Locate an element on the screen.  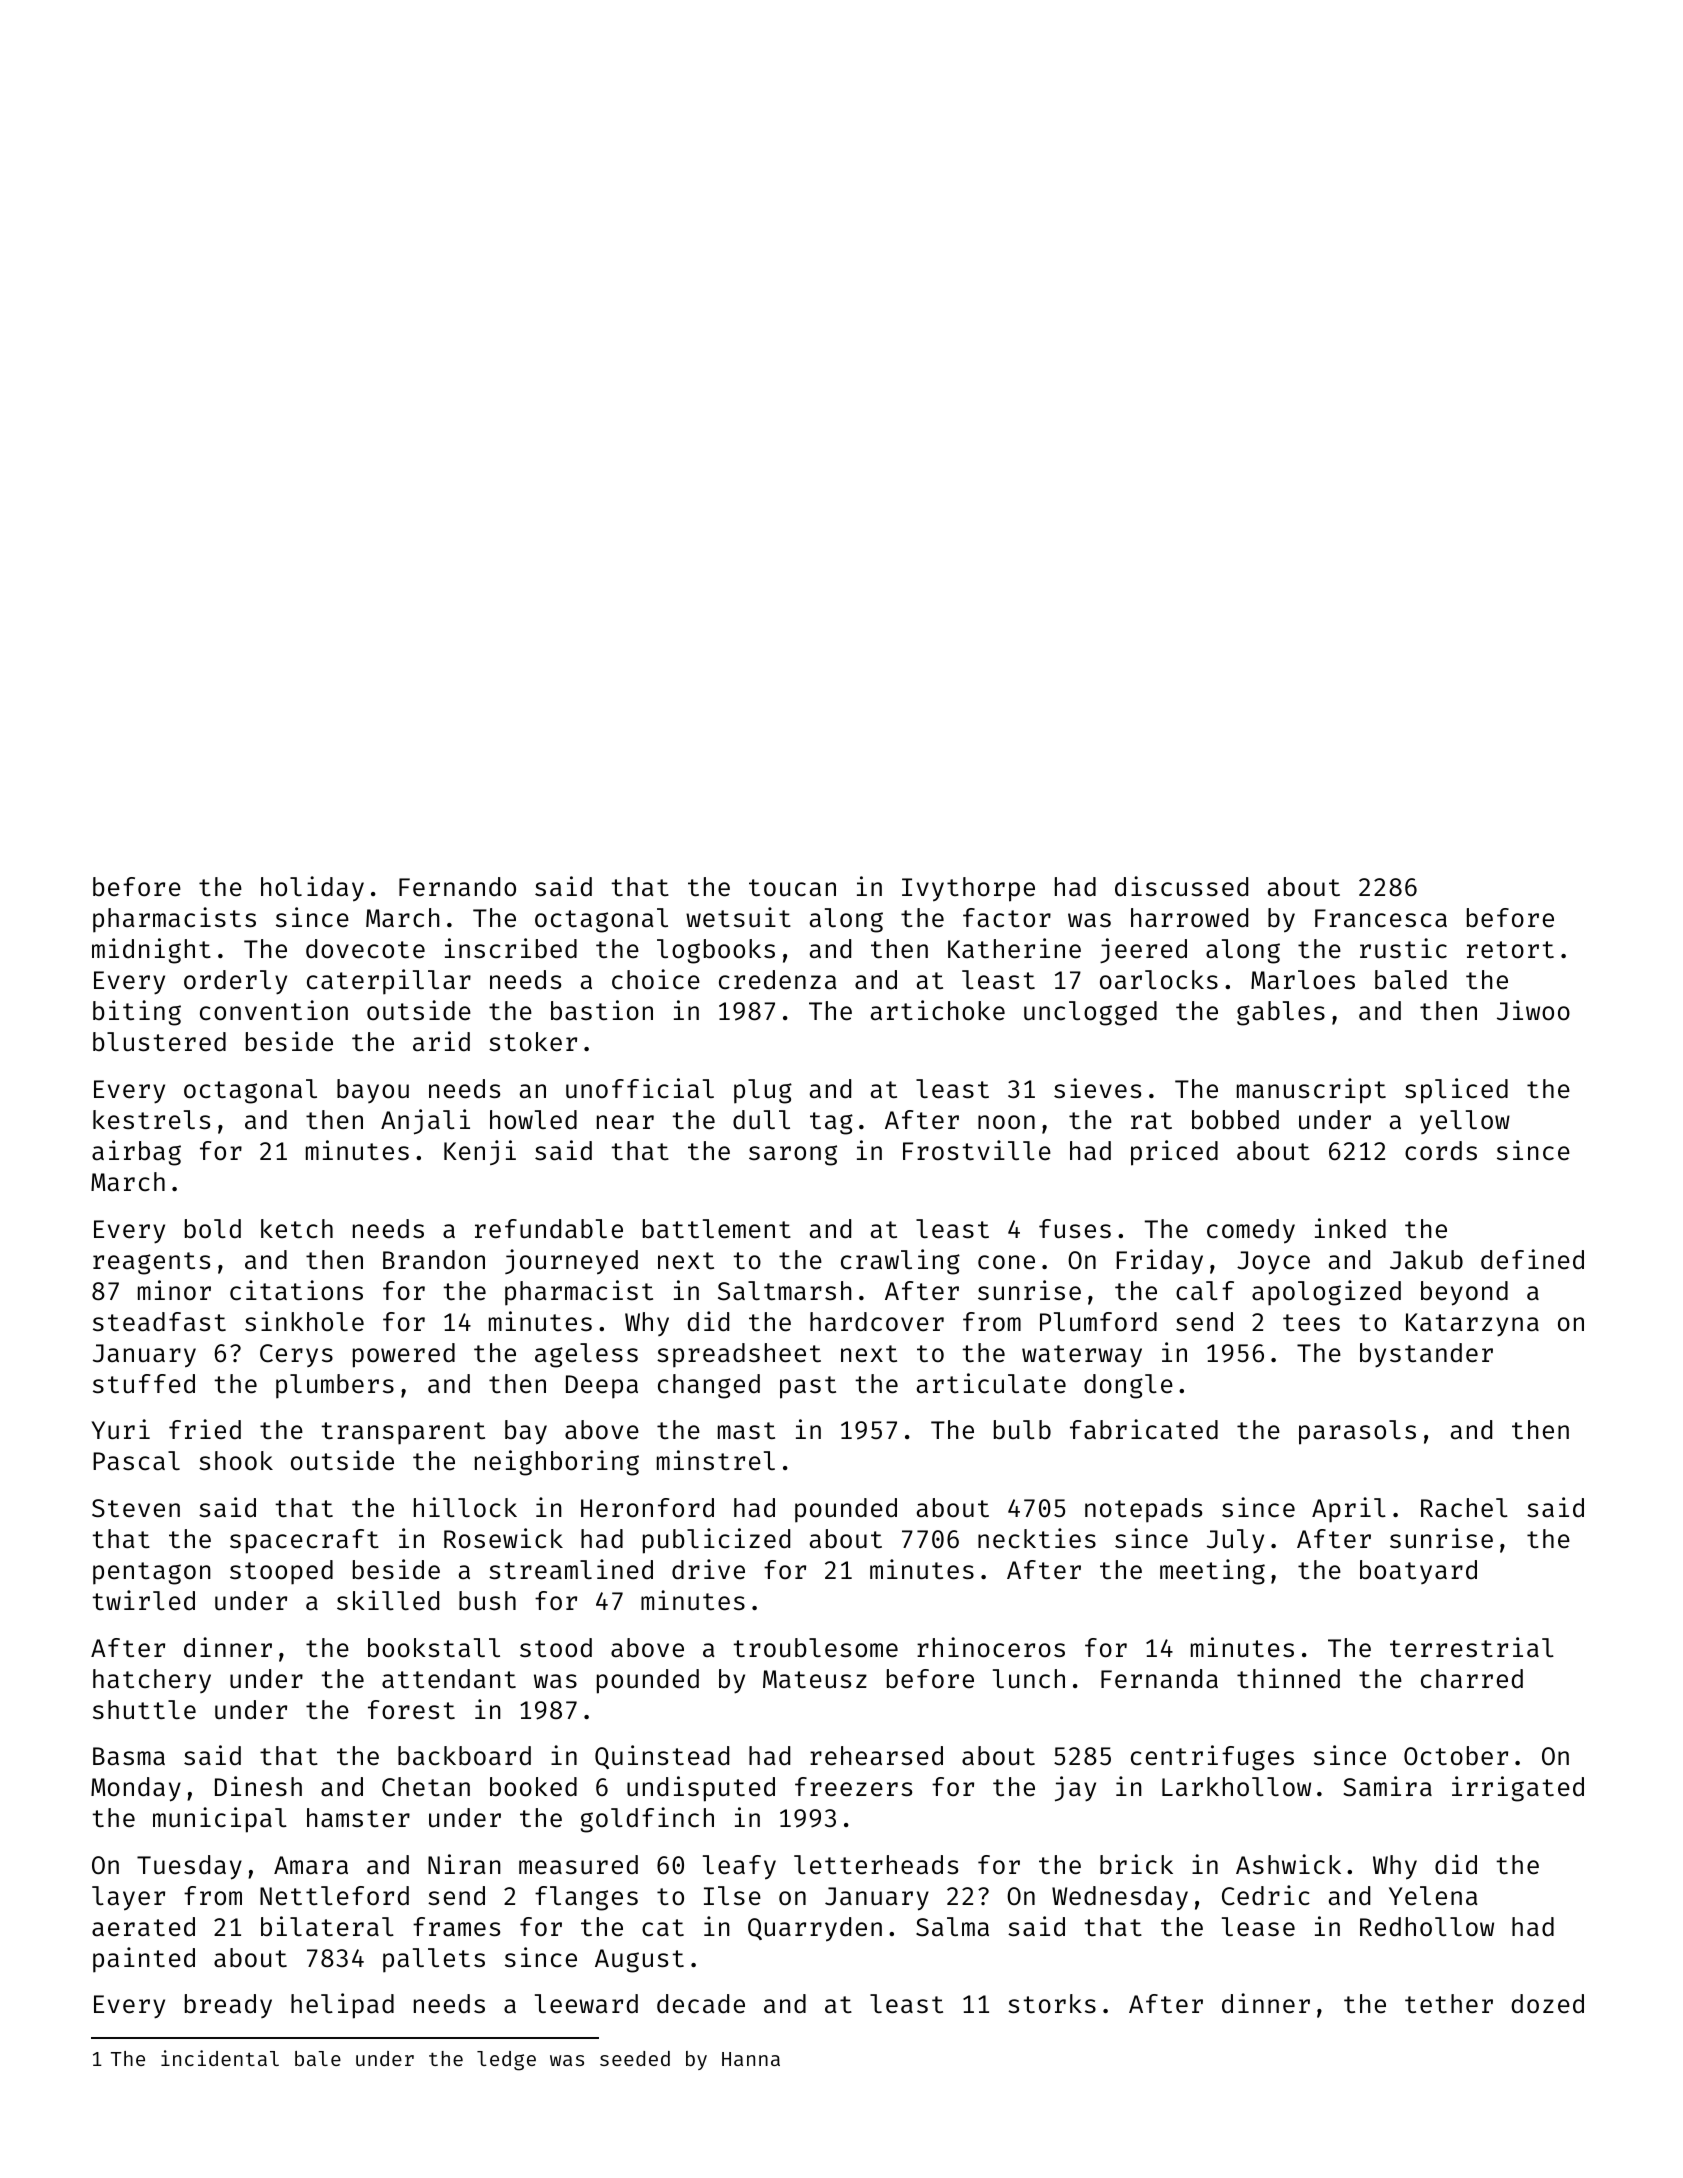
charred is located at coordinates (1472, 1678).
